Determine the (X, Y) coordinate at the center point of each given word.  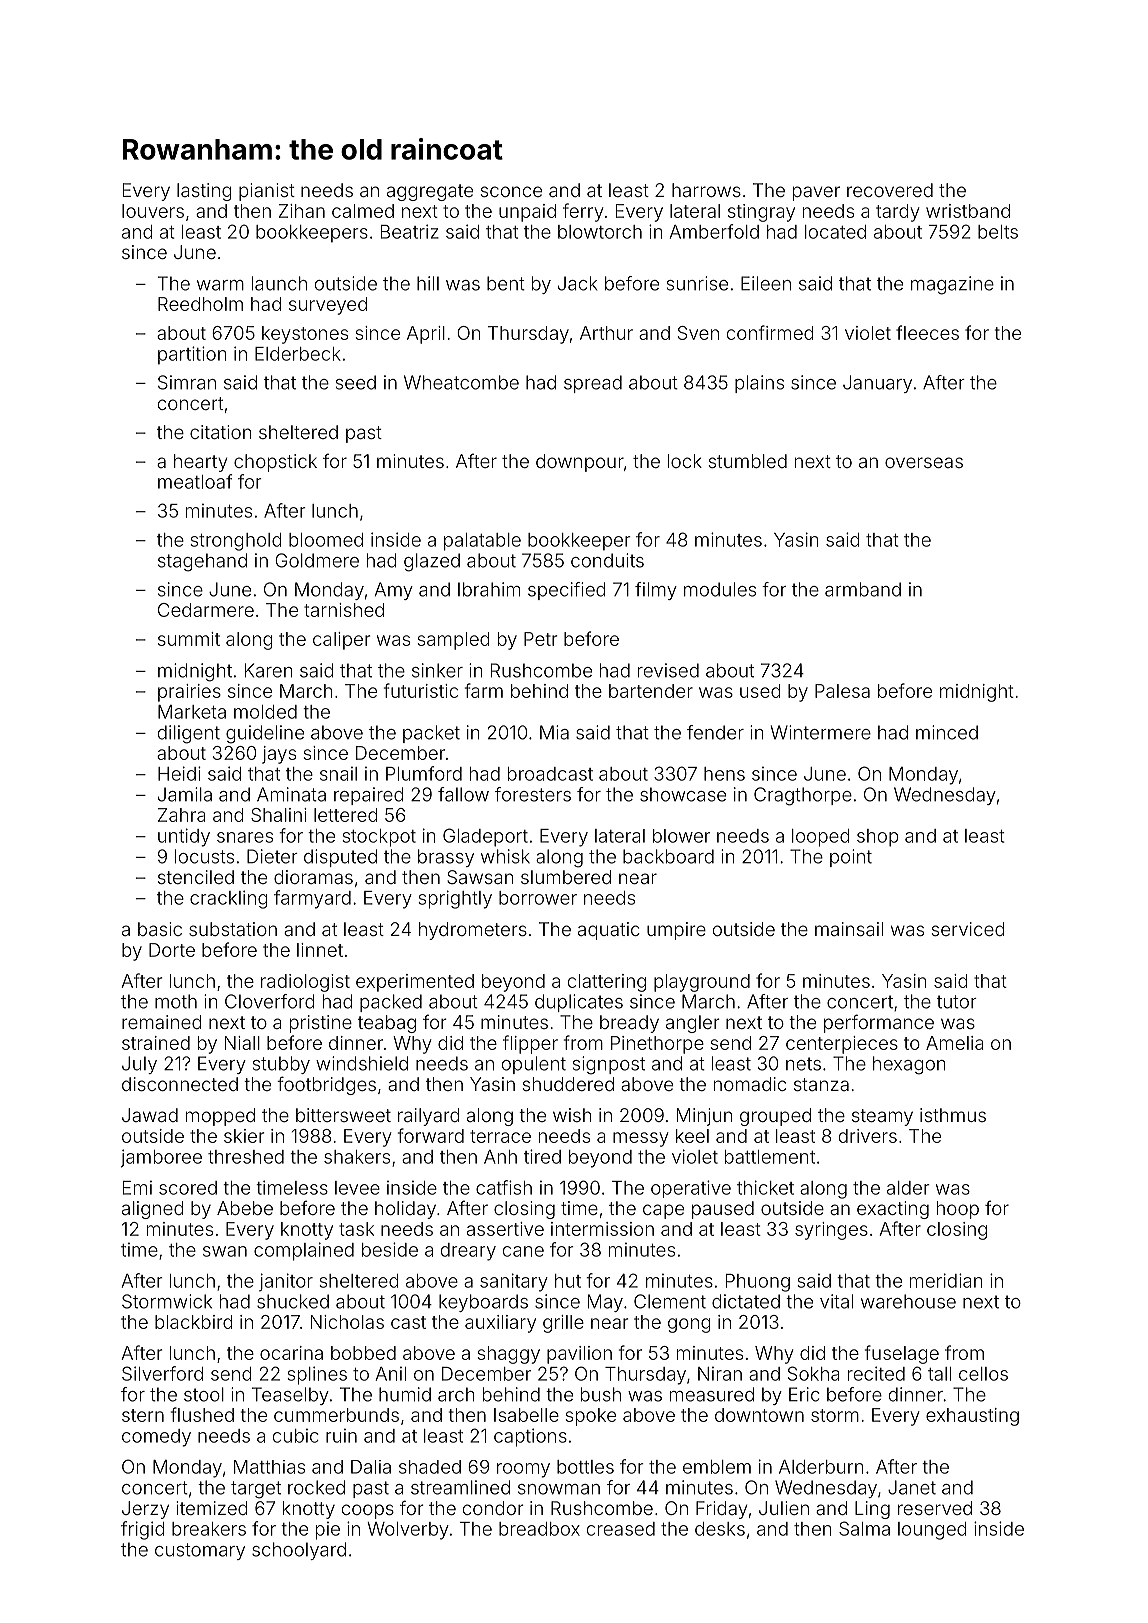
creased (621, 1529)
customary (200, 1551)
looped (820, 838)
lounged (932, 1531)
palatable (482, 542)
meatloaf (195, 481)
